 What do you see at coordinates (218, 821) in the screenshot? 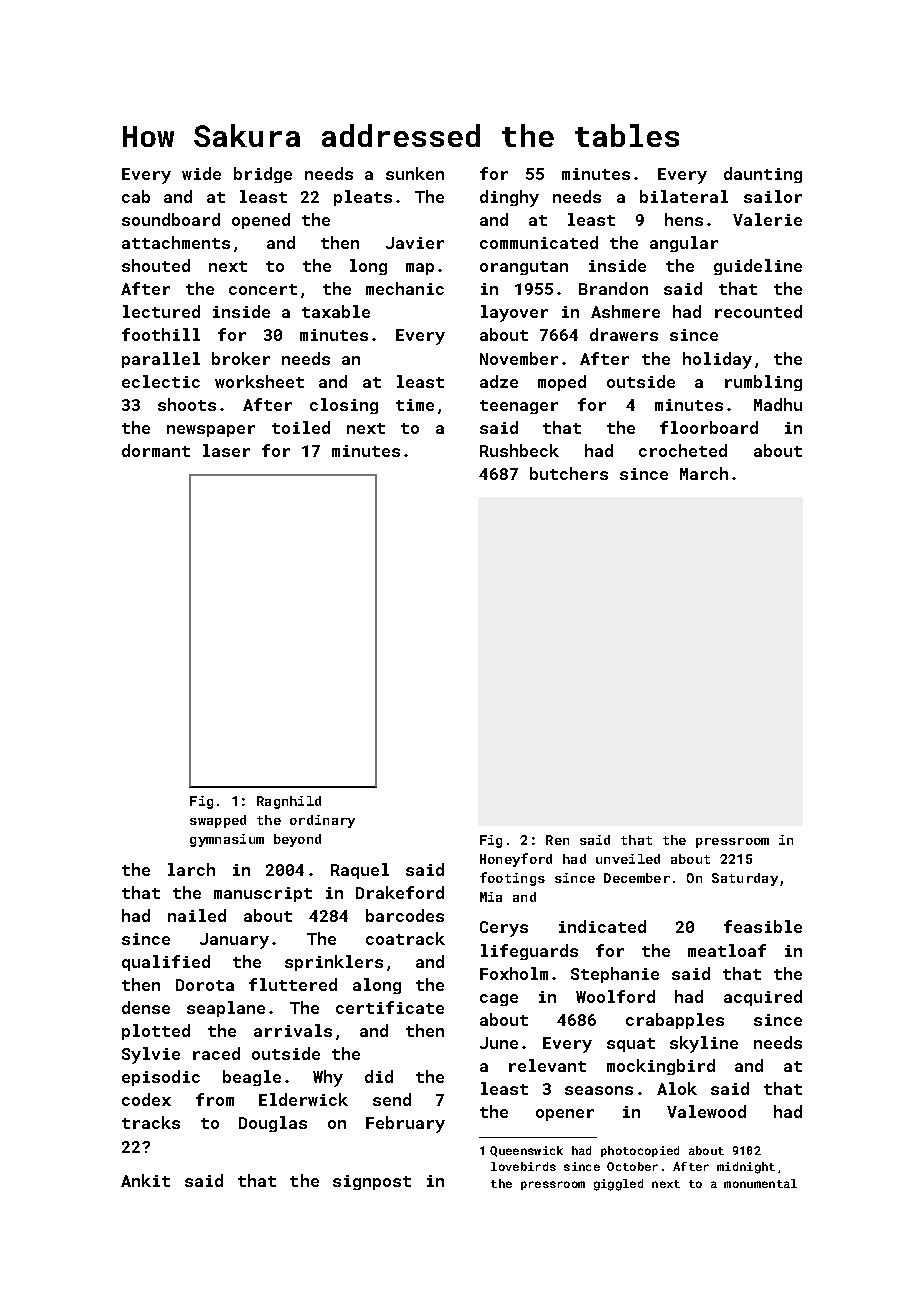
I see `swapped` at bounding box center [218, 821].
